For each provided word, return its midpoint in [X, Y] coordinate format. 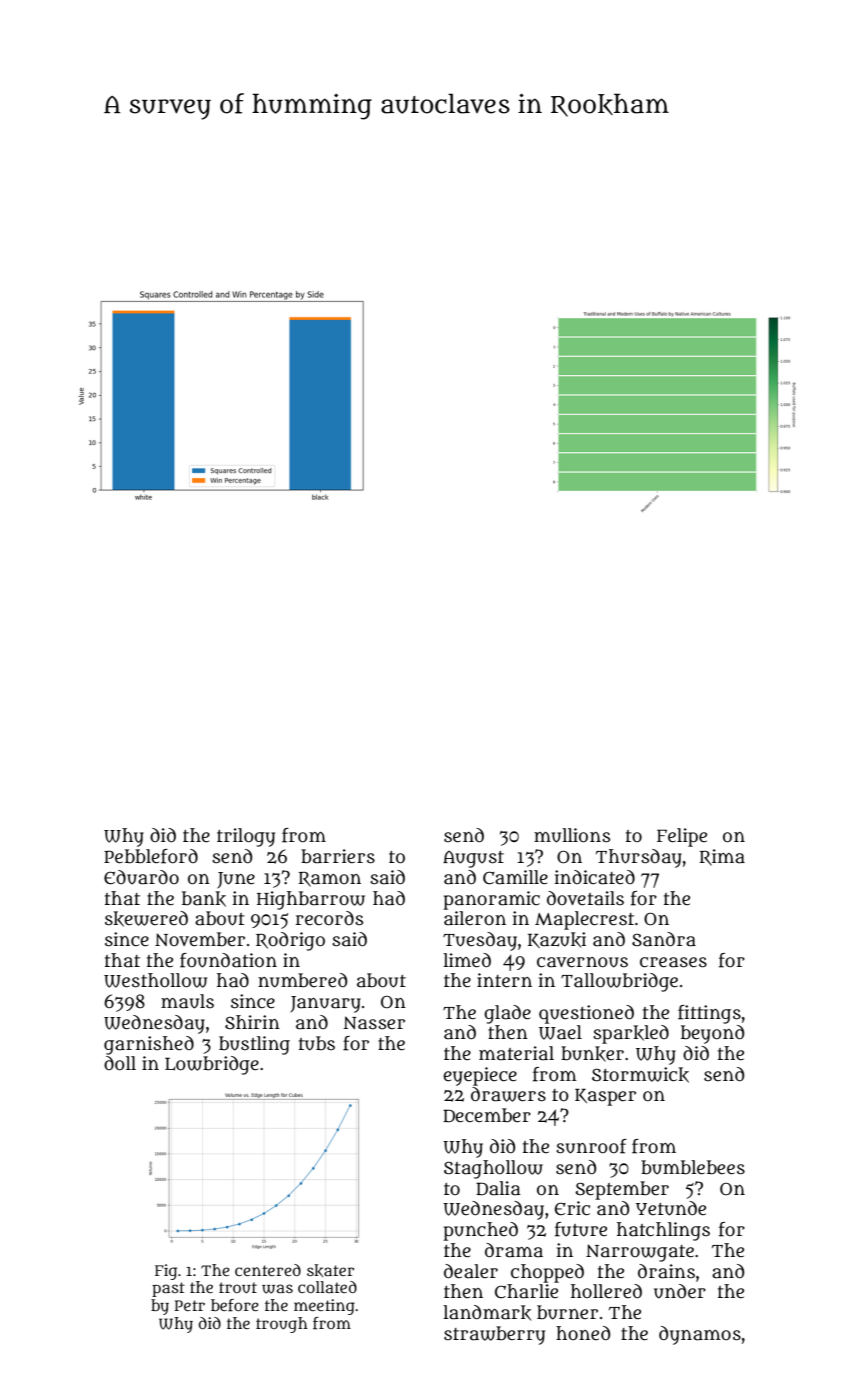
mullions [572, 835]
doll [120, 1063]
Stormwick [640, 1075]
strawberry [494, 1335]
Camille [515, 877]
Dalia [498, 1188]
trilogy [246, 837]
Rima [722, 857]
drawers [508, 1094]
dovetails [585, 898]
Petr [190, 1305]
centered [268, 1270]
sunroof [591, 1146]
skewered [146, 919]
